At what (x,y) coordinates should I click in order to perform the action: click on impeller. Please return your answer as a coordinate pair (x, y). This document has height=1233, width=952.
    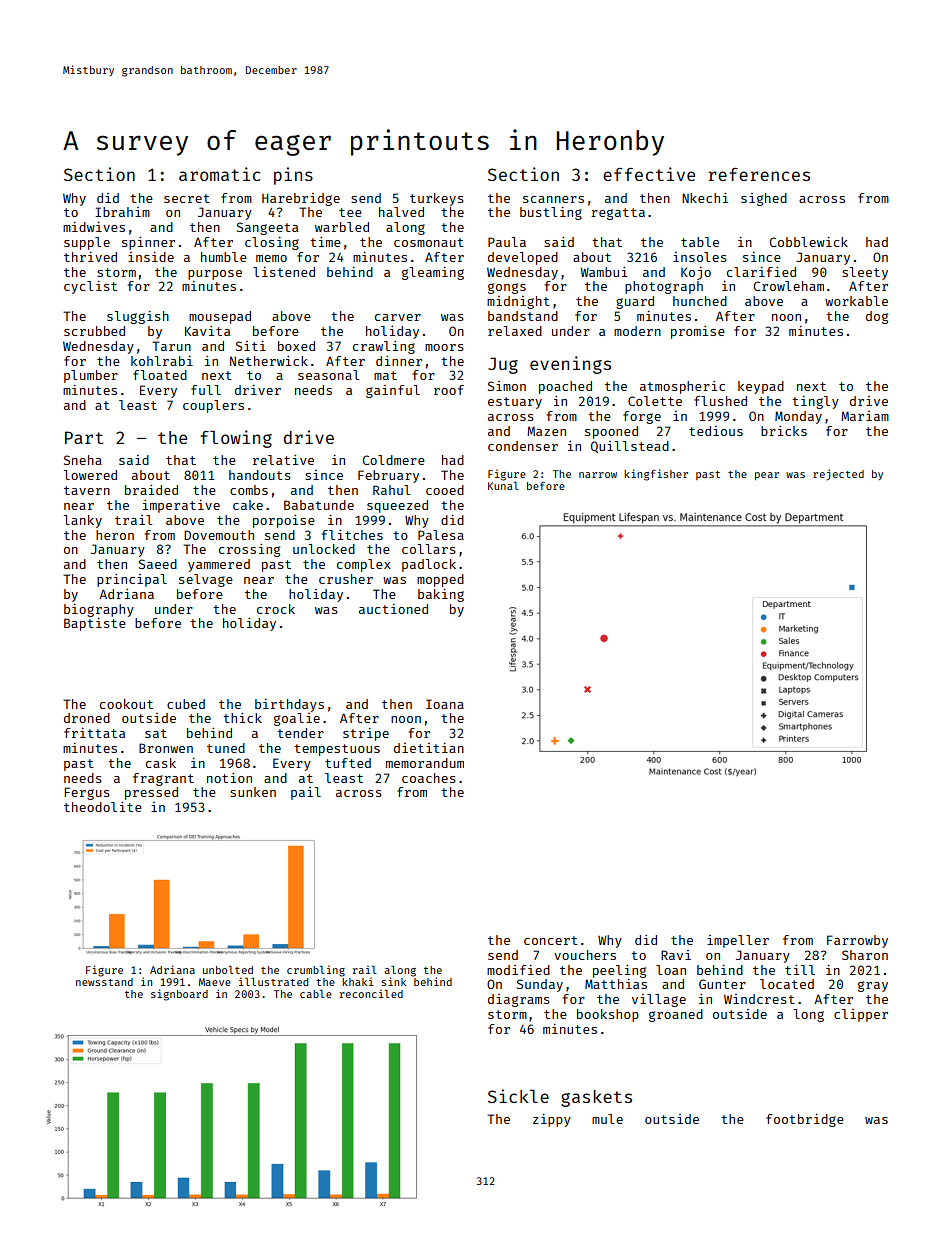
    Looking at the image, I should click on (738, 941).
